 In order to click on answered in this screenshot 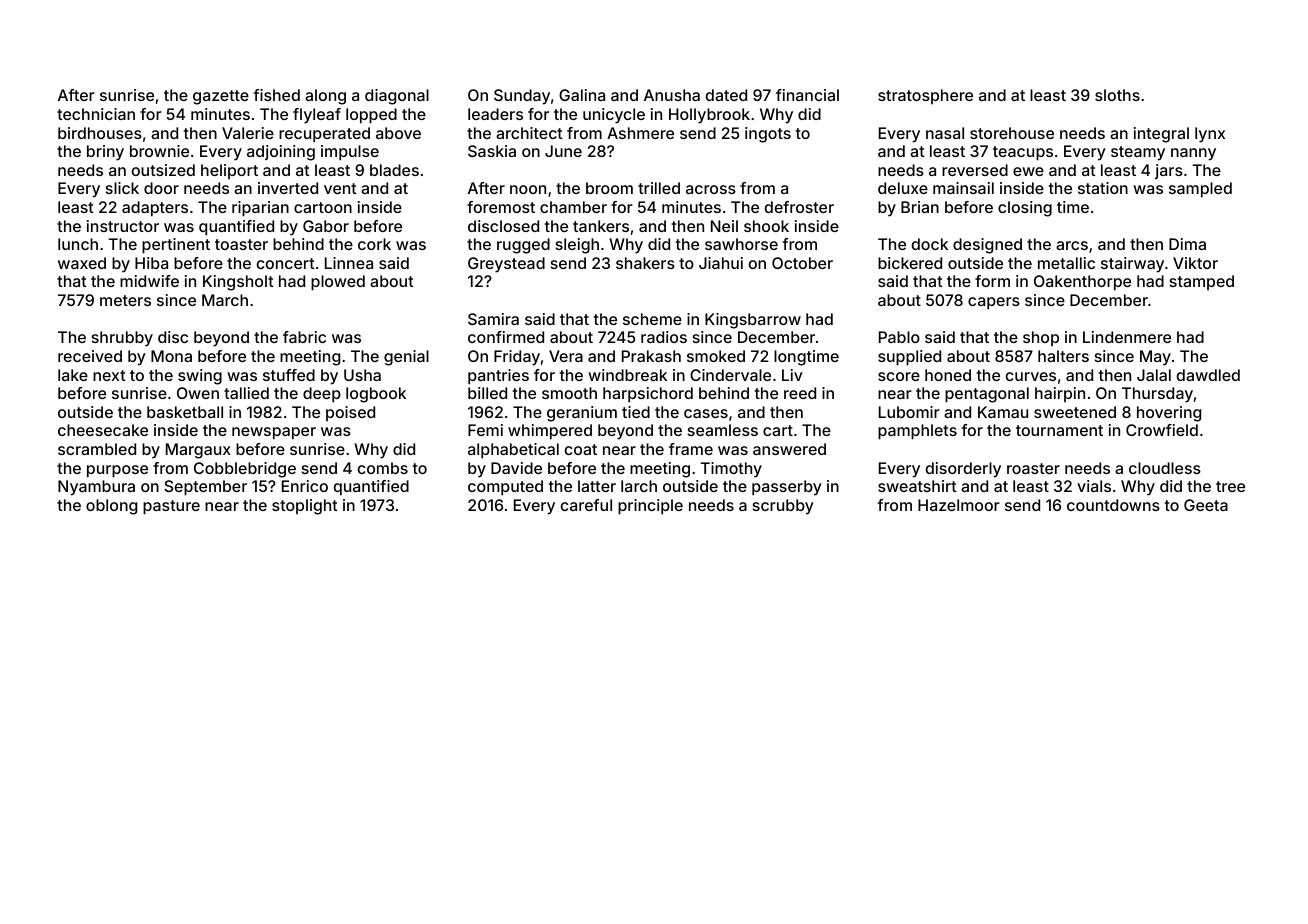, I will do `click(789, 449)`.
